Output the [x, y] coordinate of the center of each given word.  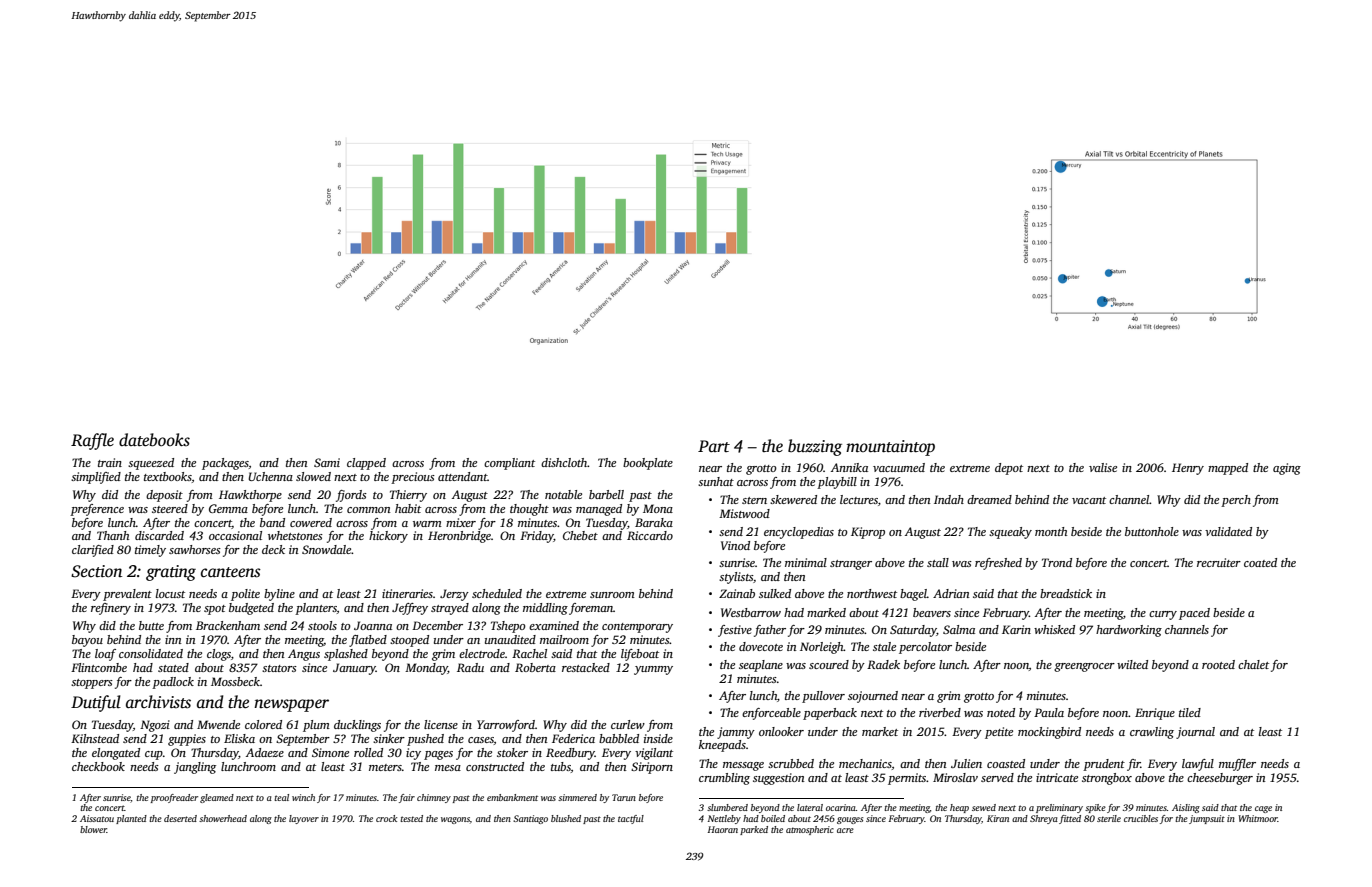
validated [1228, 531]
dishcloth [564, 462]
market [880, 731]
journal [1195, 733]
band [272, 522]
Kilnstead [95, 738]
